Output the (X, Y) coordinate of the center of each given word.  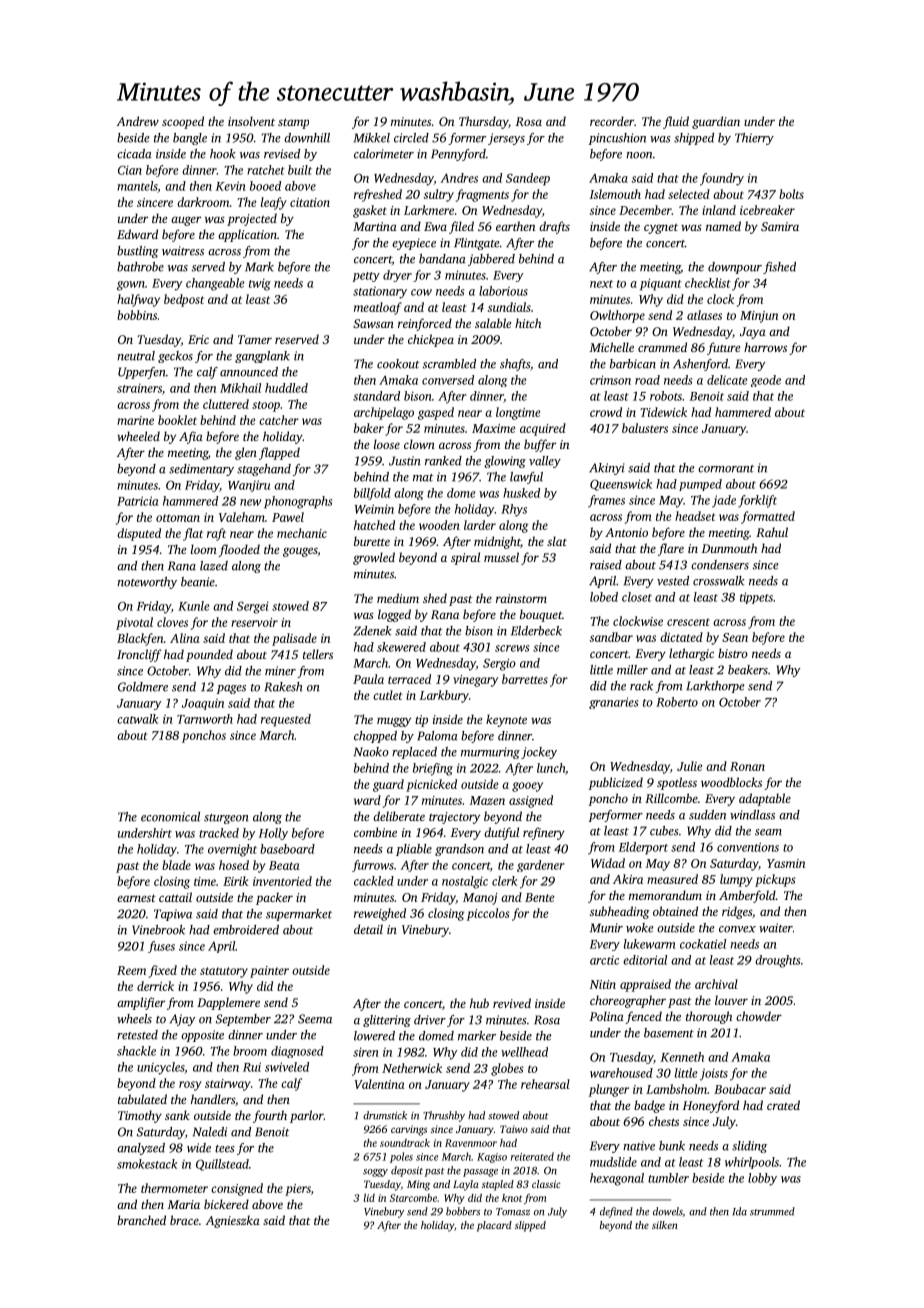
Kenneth (682, 1057)
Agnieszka (233, 1221)
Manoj (480, 899)
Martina (375, 226)
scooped (183, 122)
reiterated (532, 1156)
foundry (722, 179)
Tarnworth (205, 719)
